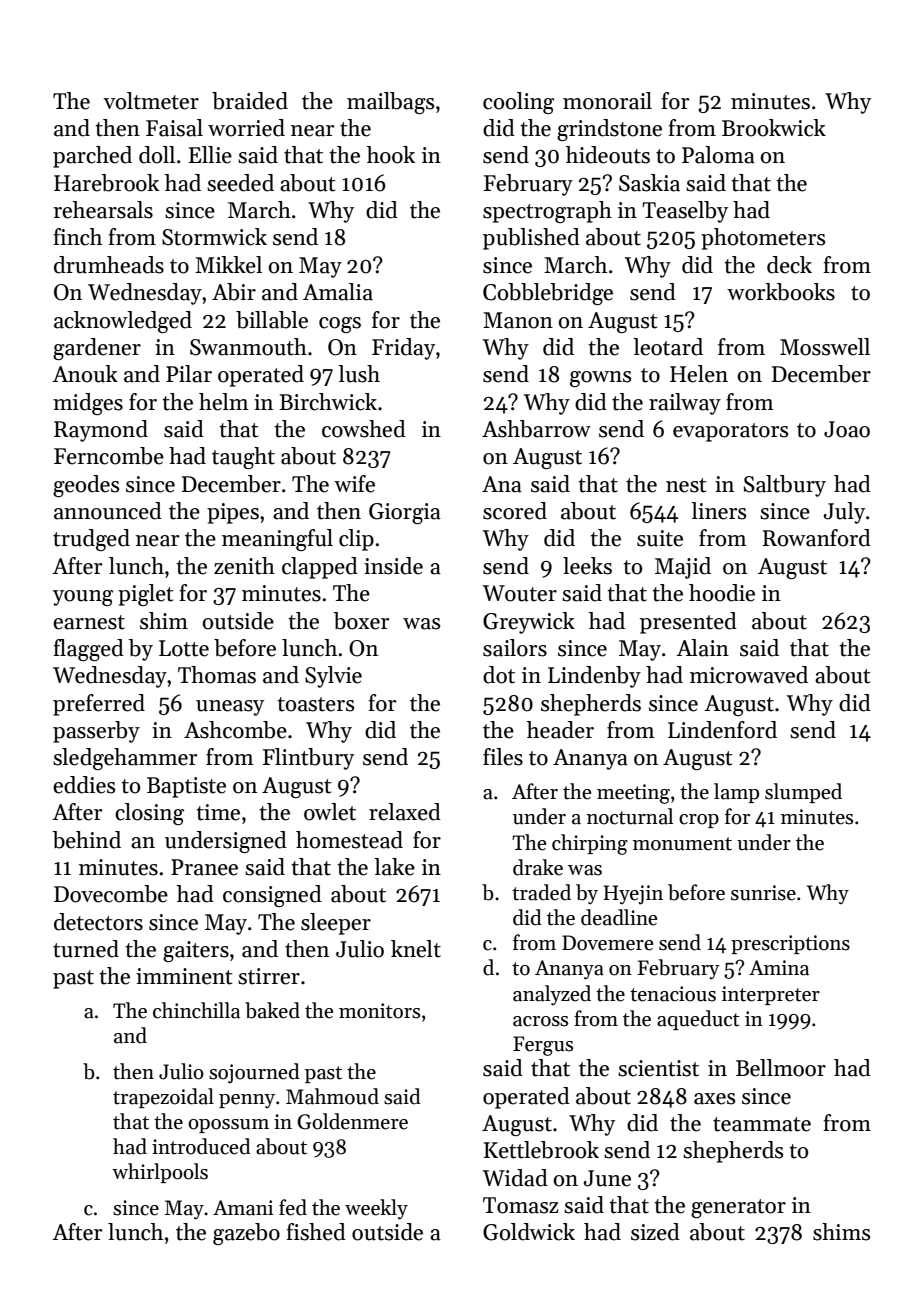 The height and width of the page is (1314, 924). I want to click on Ashbarrow, so click(536, 429).
